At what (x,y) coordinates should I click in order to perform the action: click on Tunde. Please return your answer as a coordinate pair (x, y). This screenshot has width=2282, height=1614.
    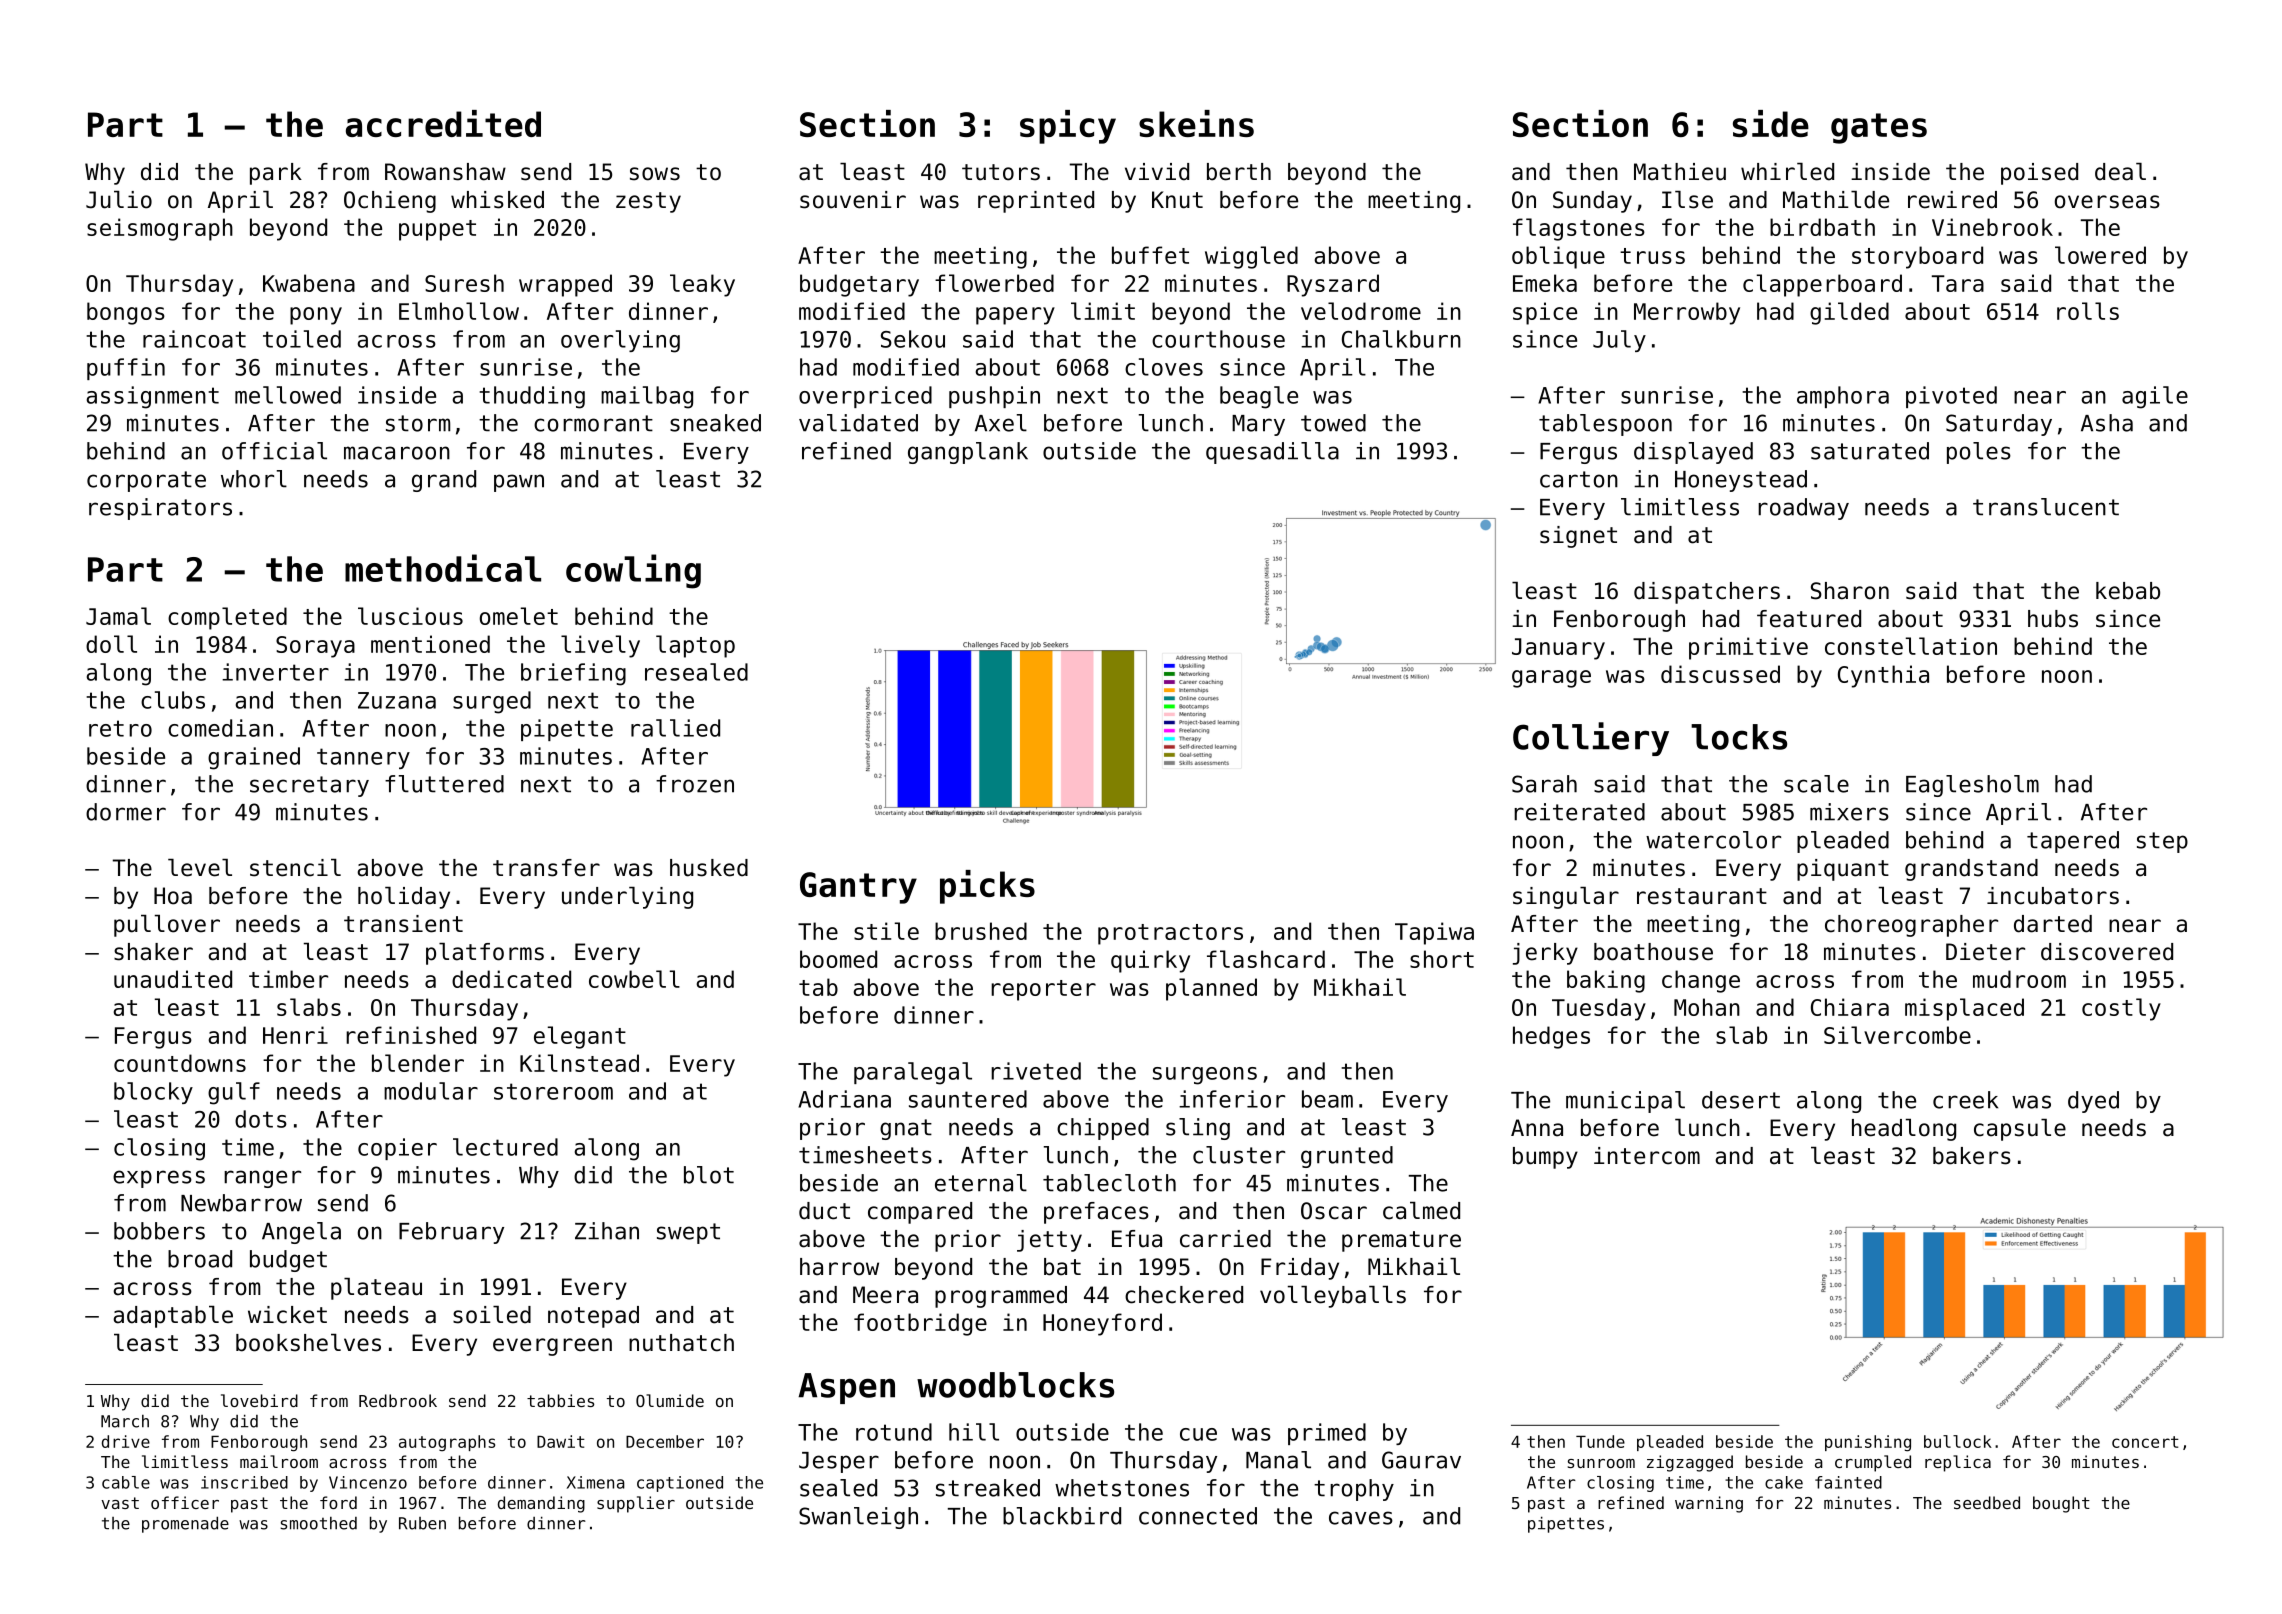
    Looking at the image, I should click on (1600, 1441).
